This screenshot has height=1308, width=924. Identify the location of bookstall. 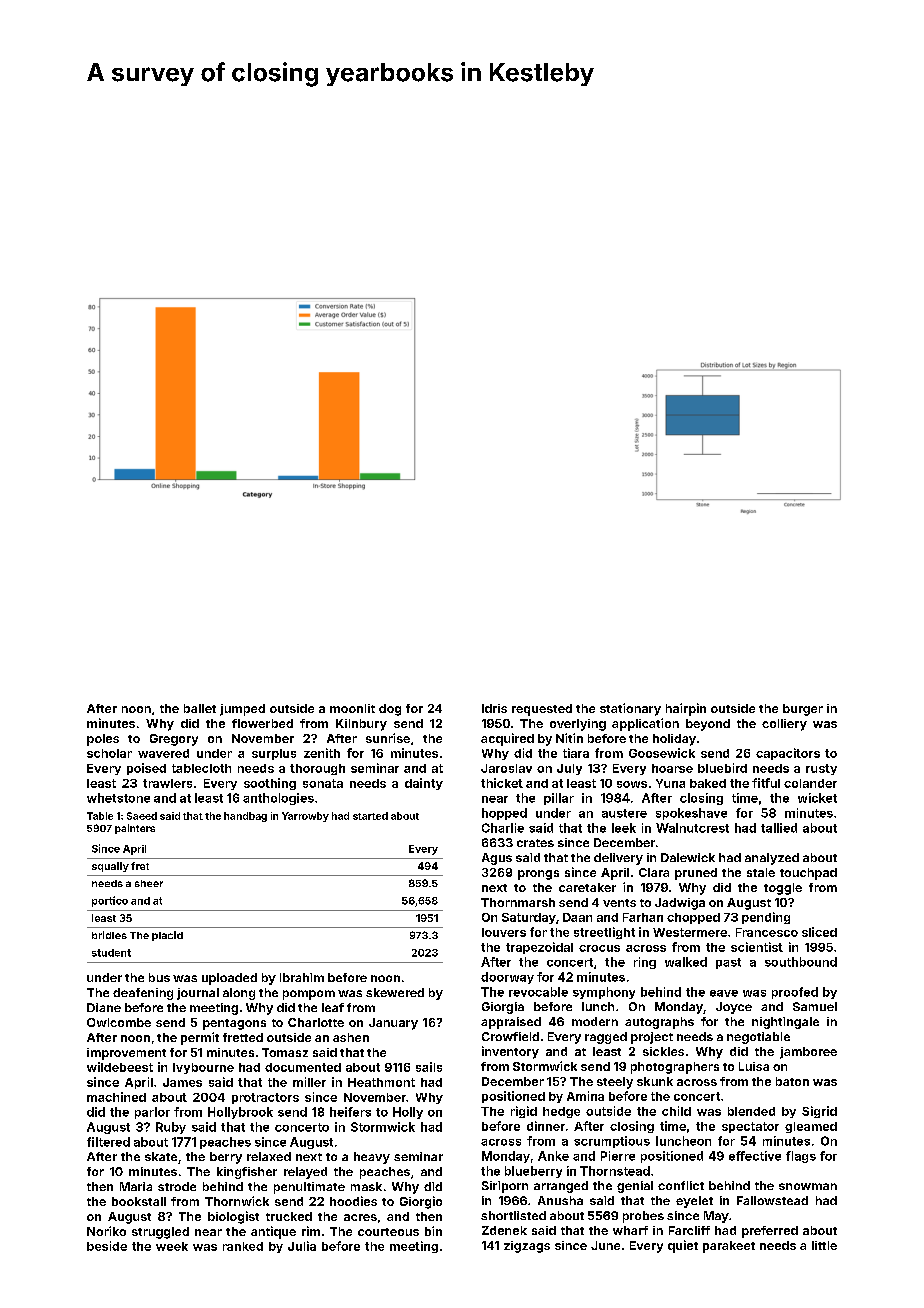
(139, 1201).
